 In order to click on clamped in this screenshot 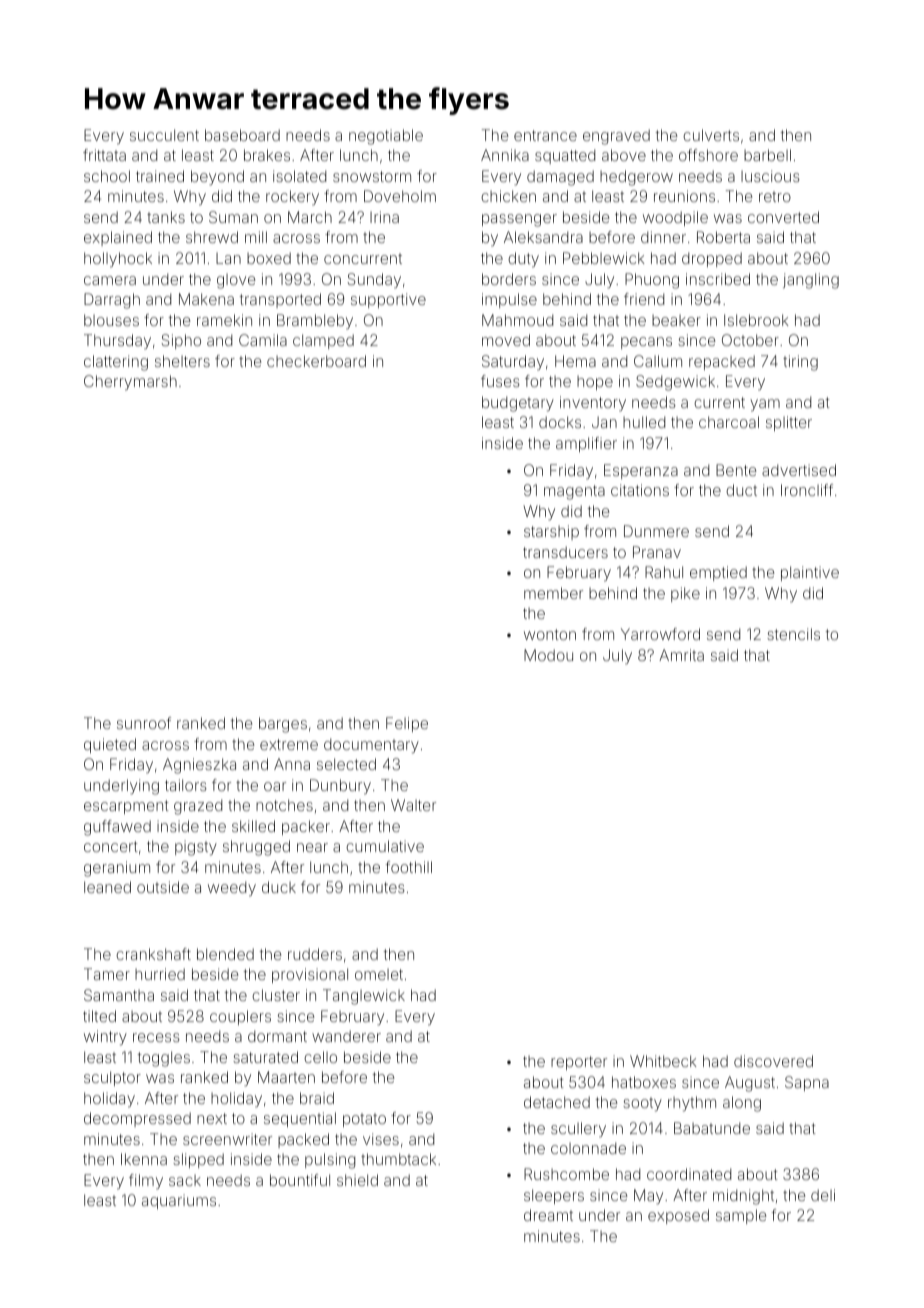, I will do `click(323, 341)`.
